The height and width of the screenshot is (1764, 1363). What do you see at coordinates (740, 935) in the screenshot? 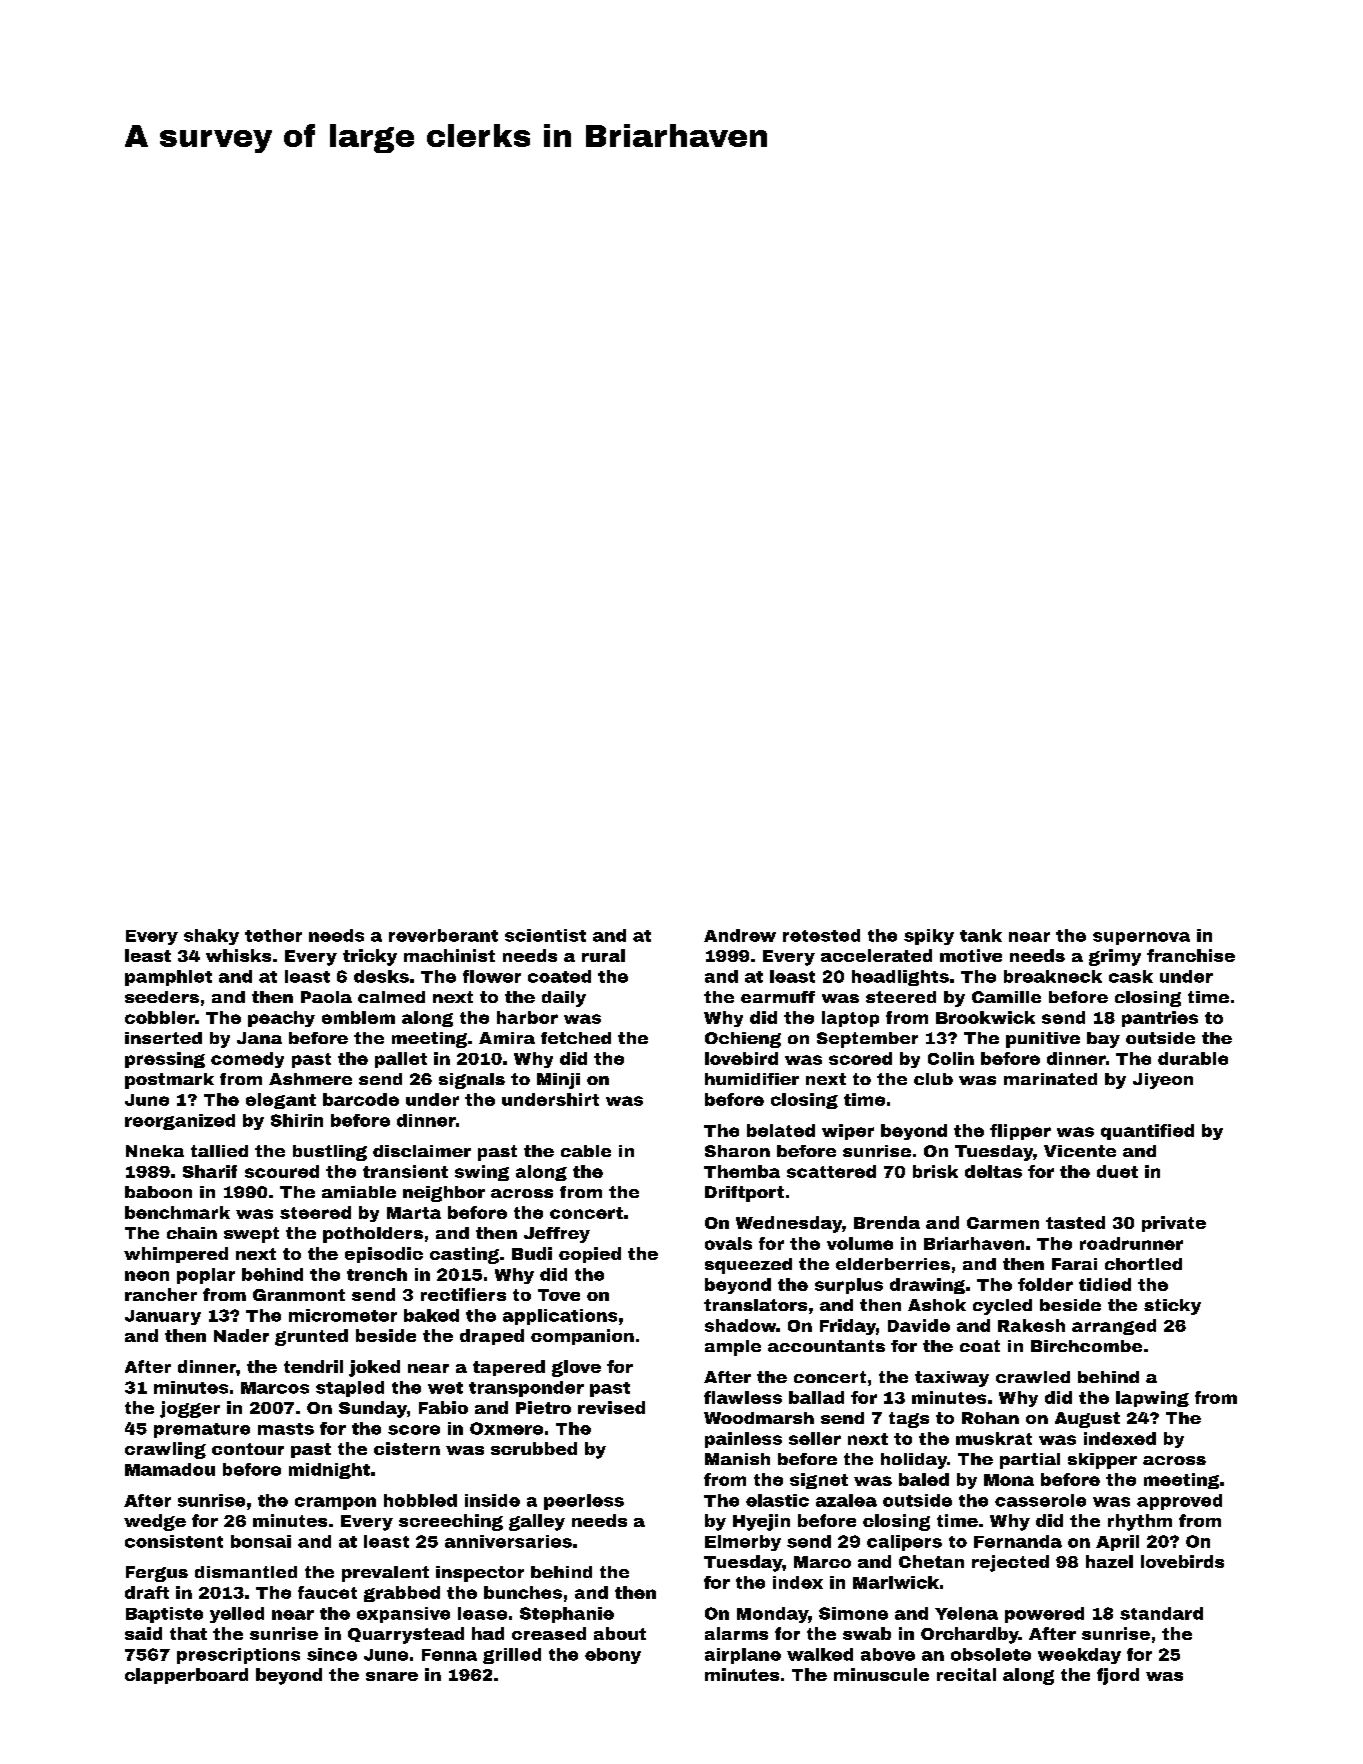
I see `Andrew` at bounding box center [740, 935].
